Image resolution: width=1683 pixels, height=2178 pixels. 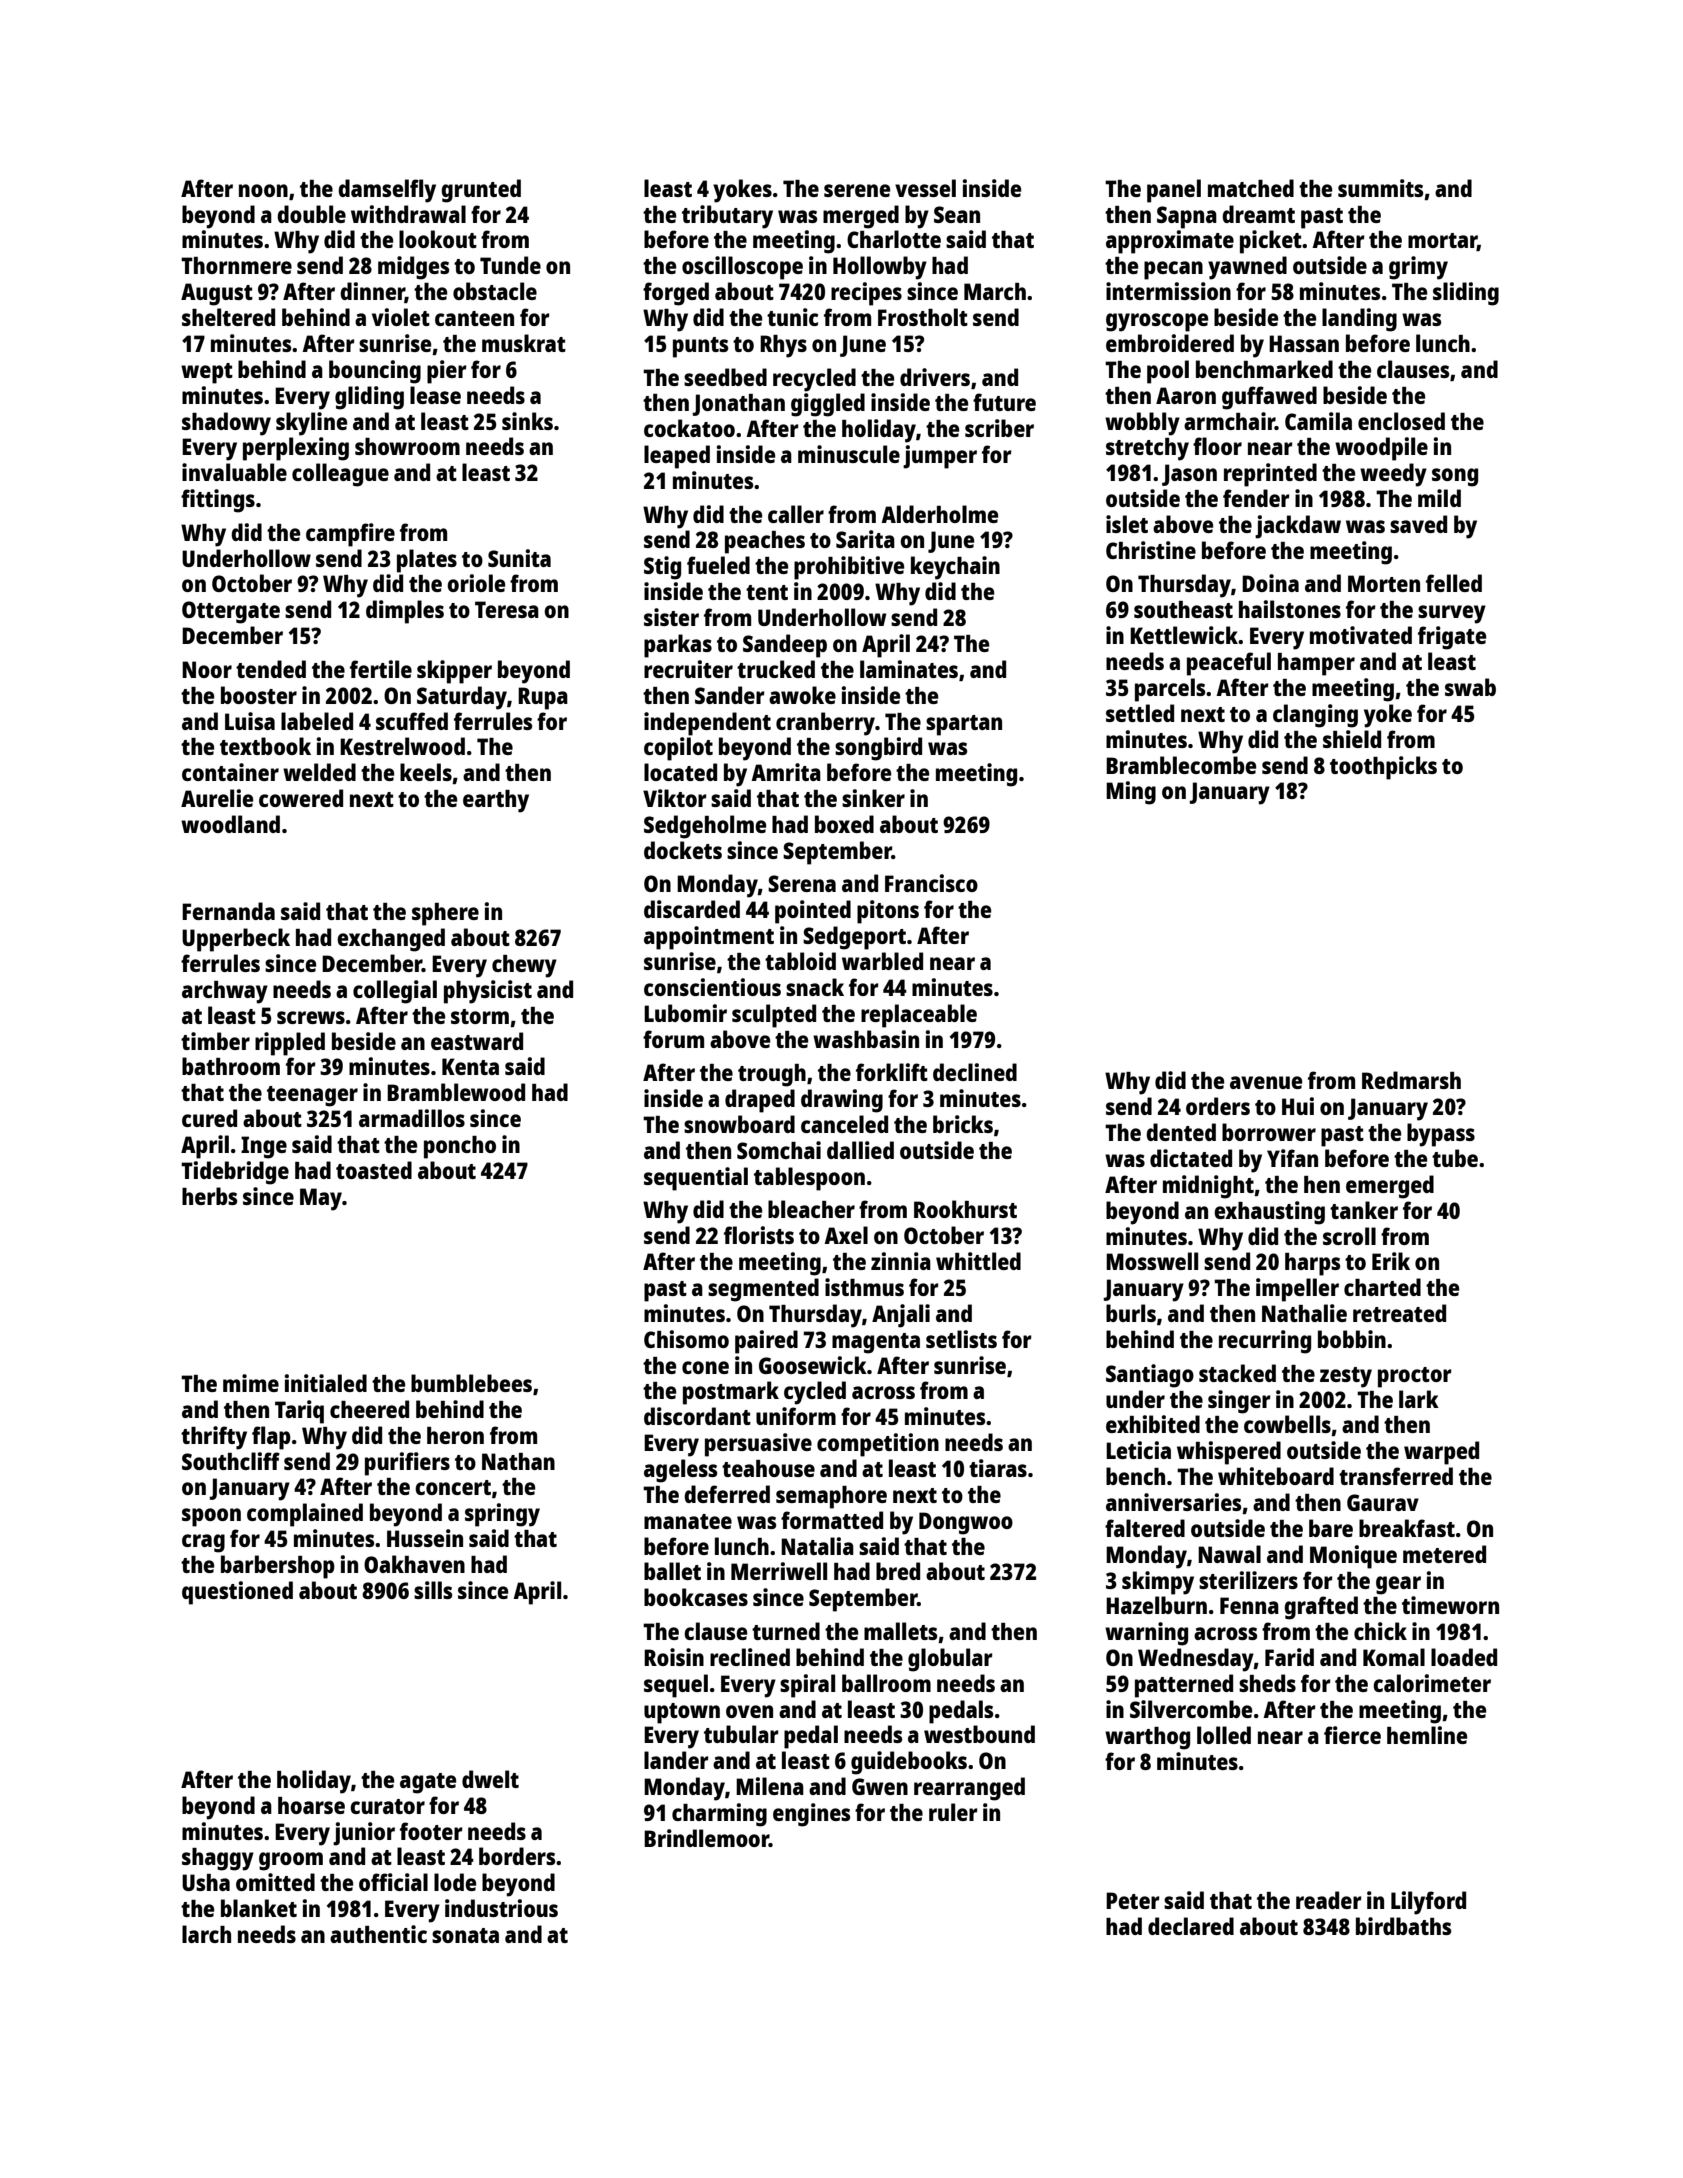 What do you see at coordinates (1419, 1399) in the document?
I see `lark` at bounding box center [1419, 1399].
